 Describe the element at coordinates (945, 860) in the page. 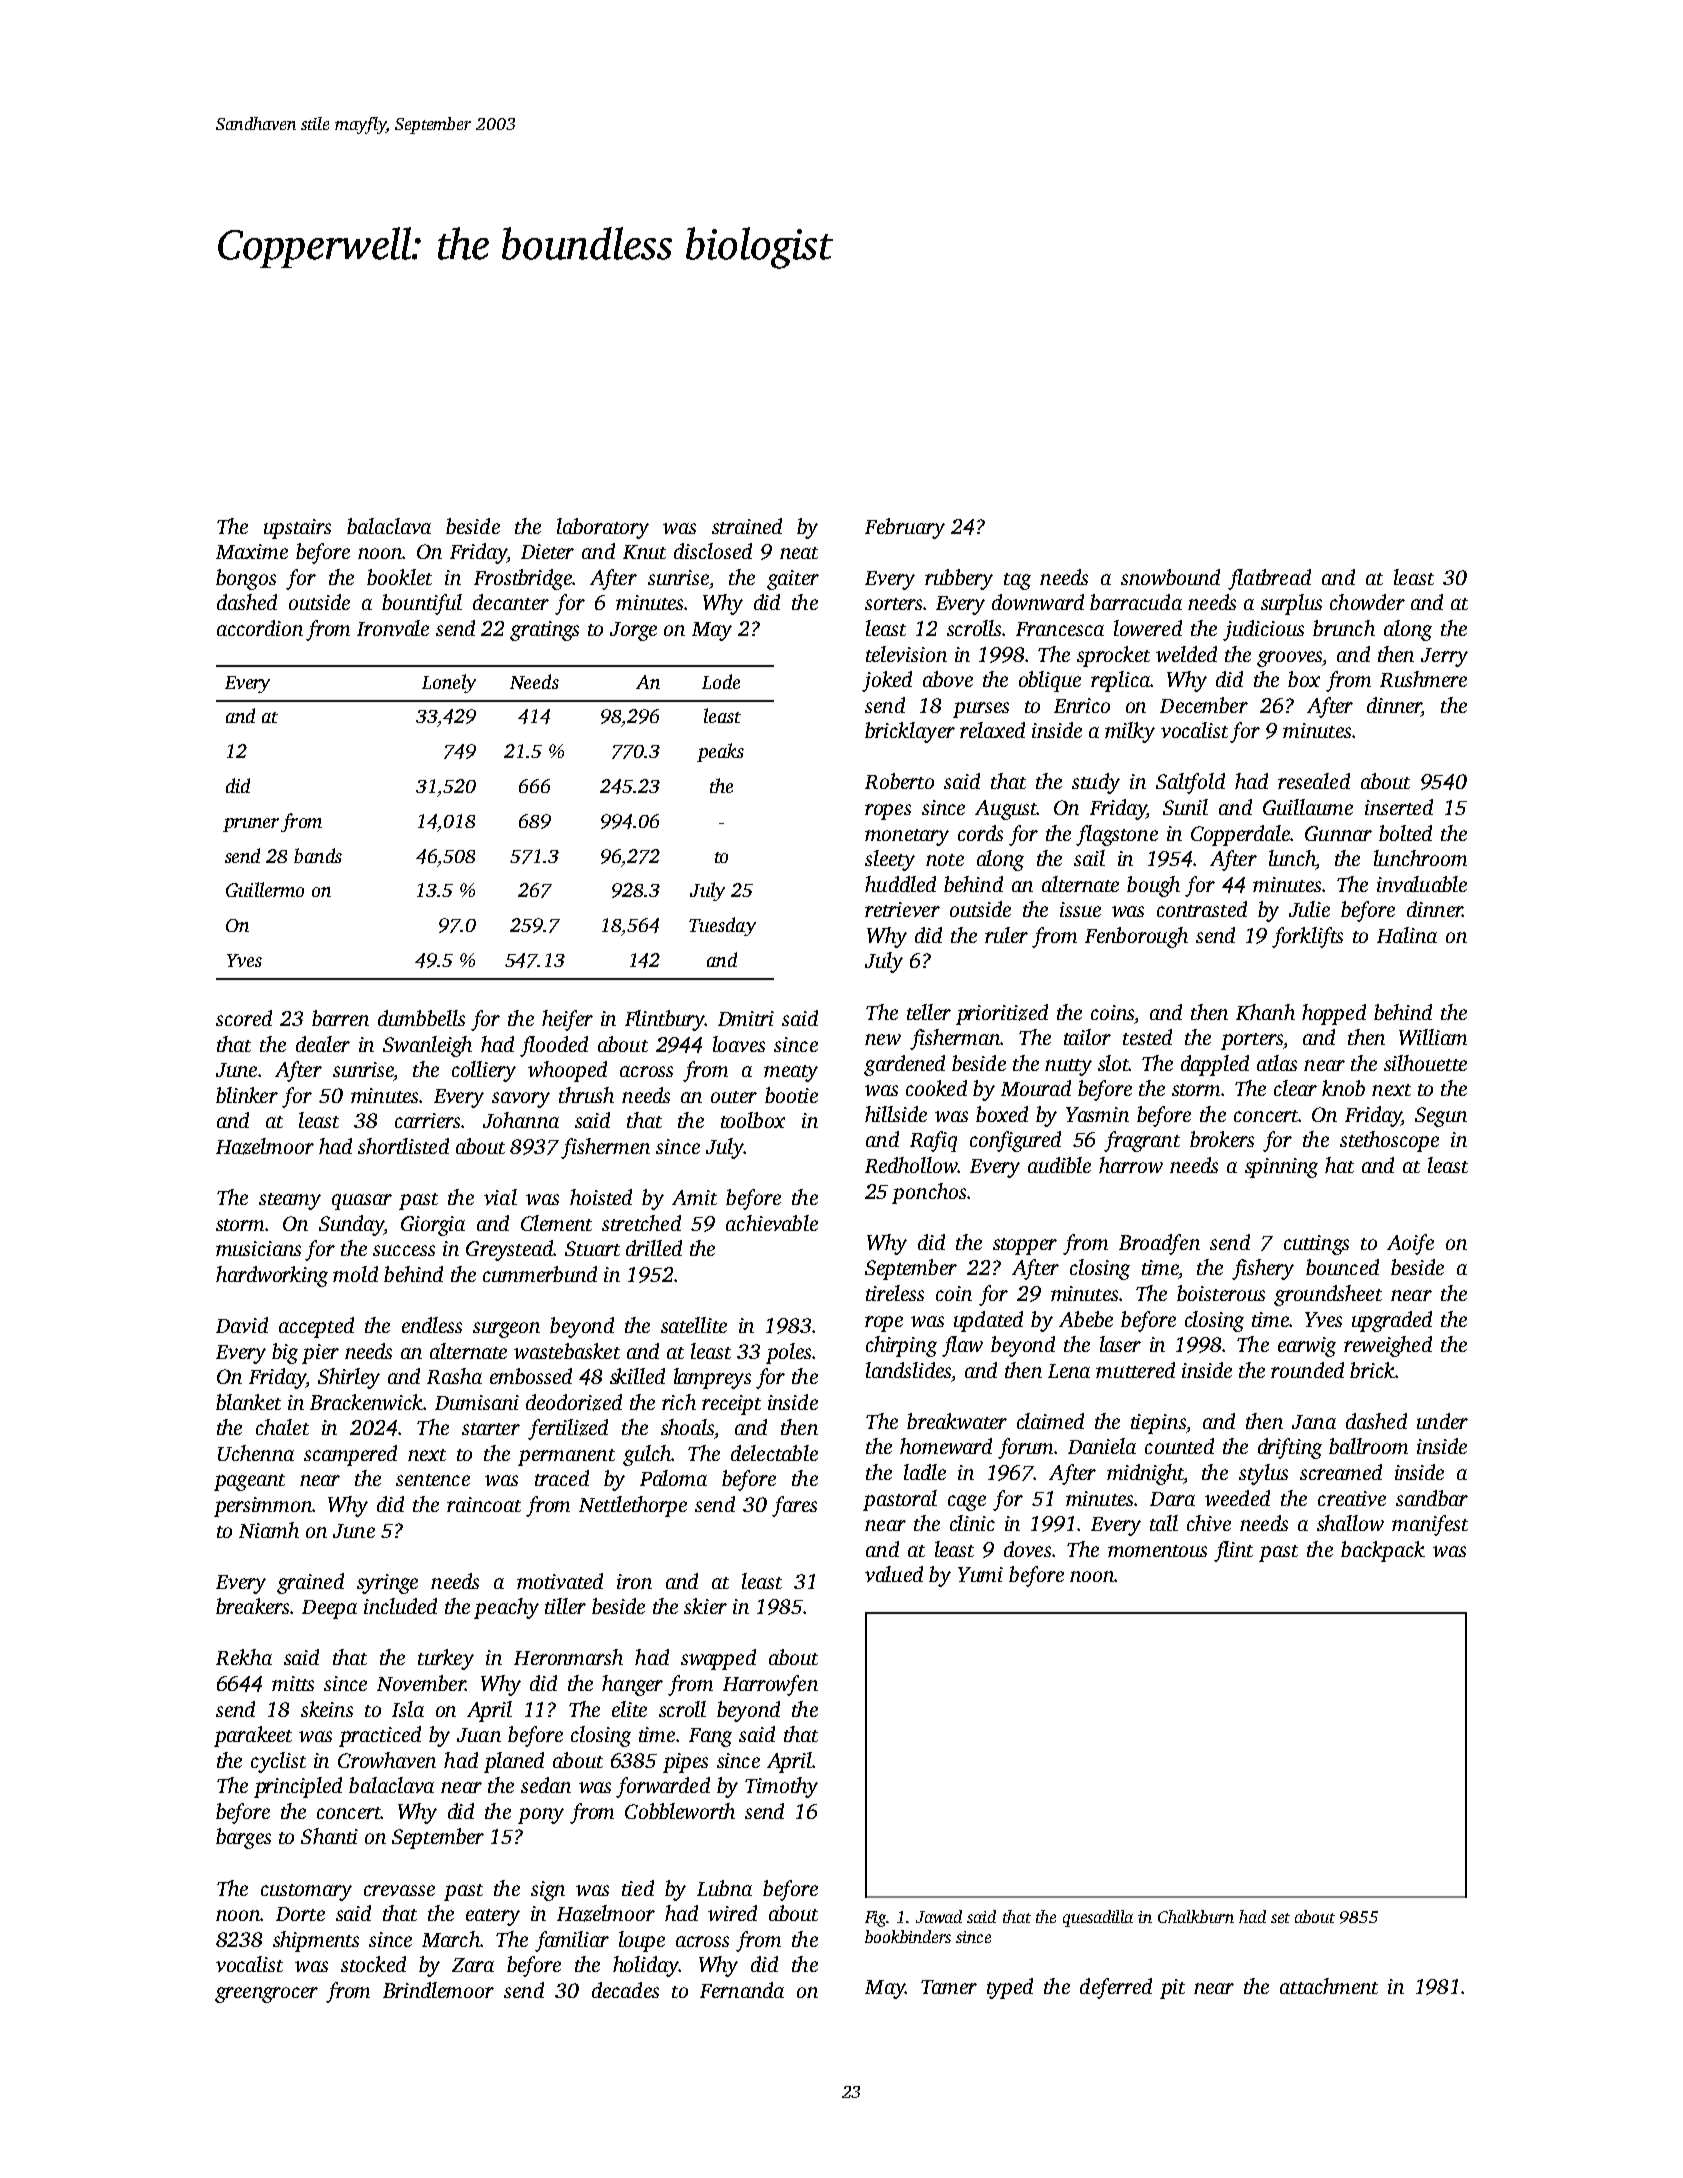

I see `note` at that location.
